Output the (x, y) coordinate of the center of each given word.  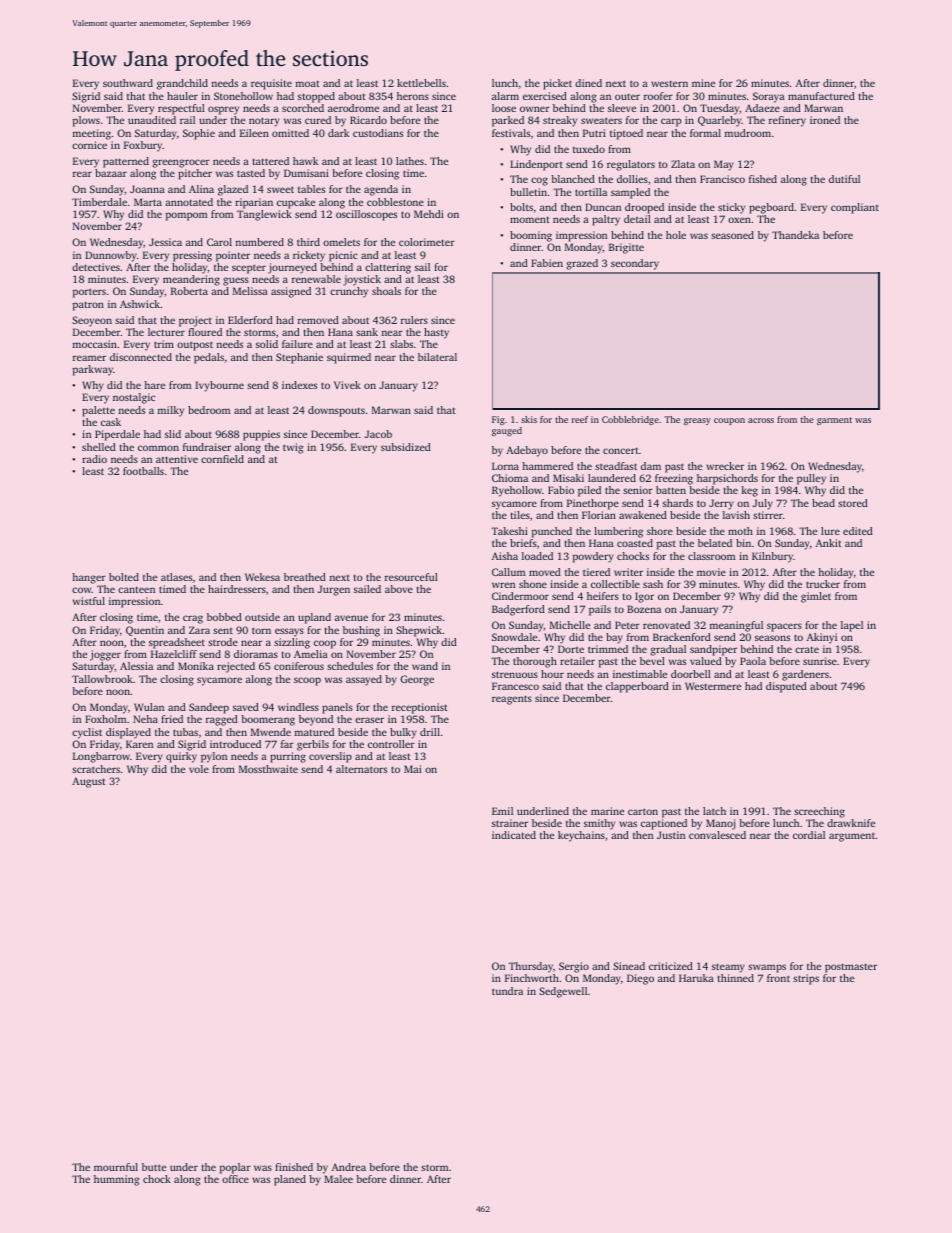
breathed (305, 577)
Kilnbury (772, 557)
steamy (728, 968)
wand (425, 666)
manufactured (821, 96)
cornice (89, 145)
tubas (185, 732)
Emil (502, 811)
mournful (116, 1167)
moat (308, 83)
